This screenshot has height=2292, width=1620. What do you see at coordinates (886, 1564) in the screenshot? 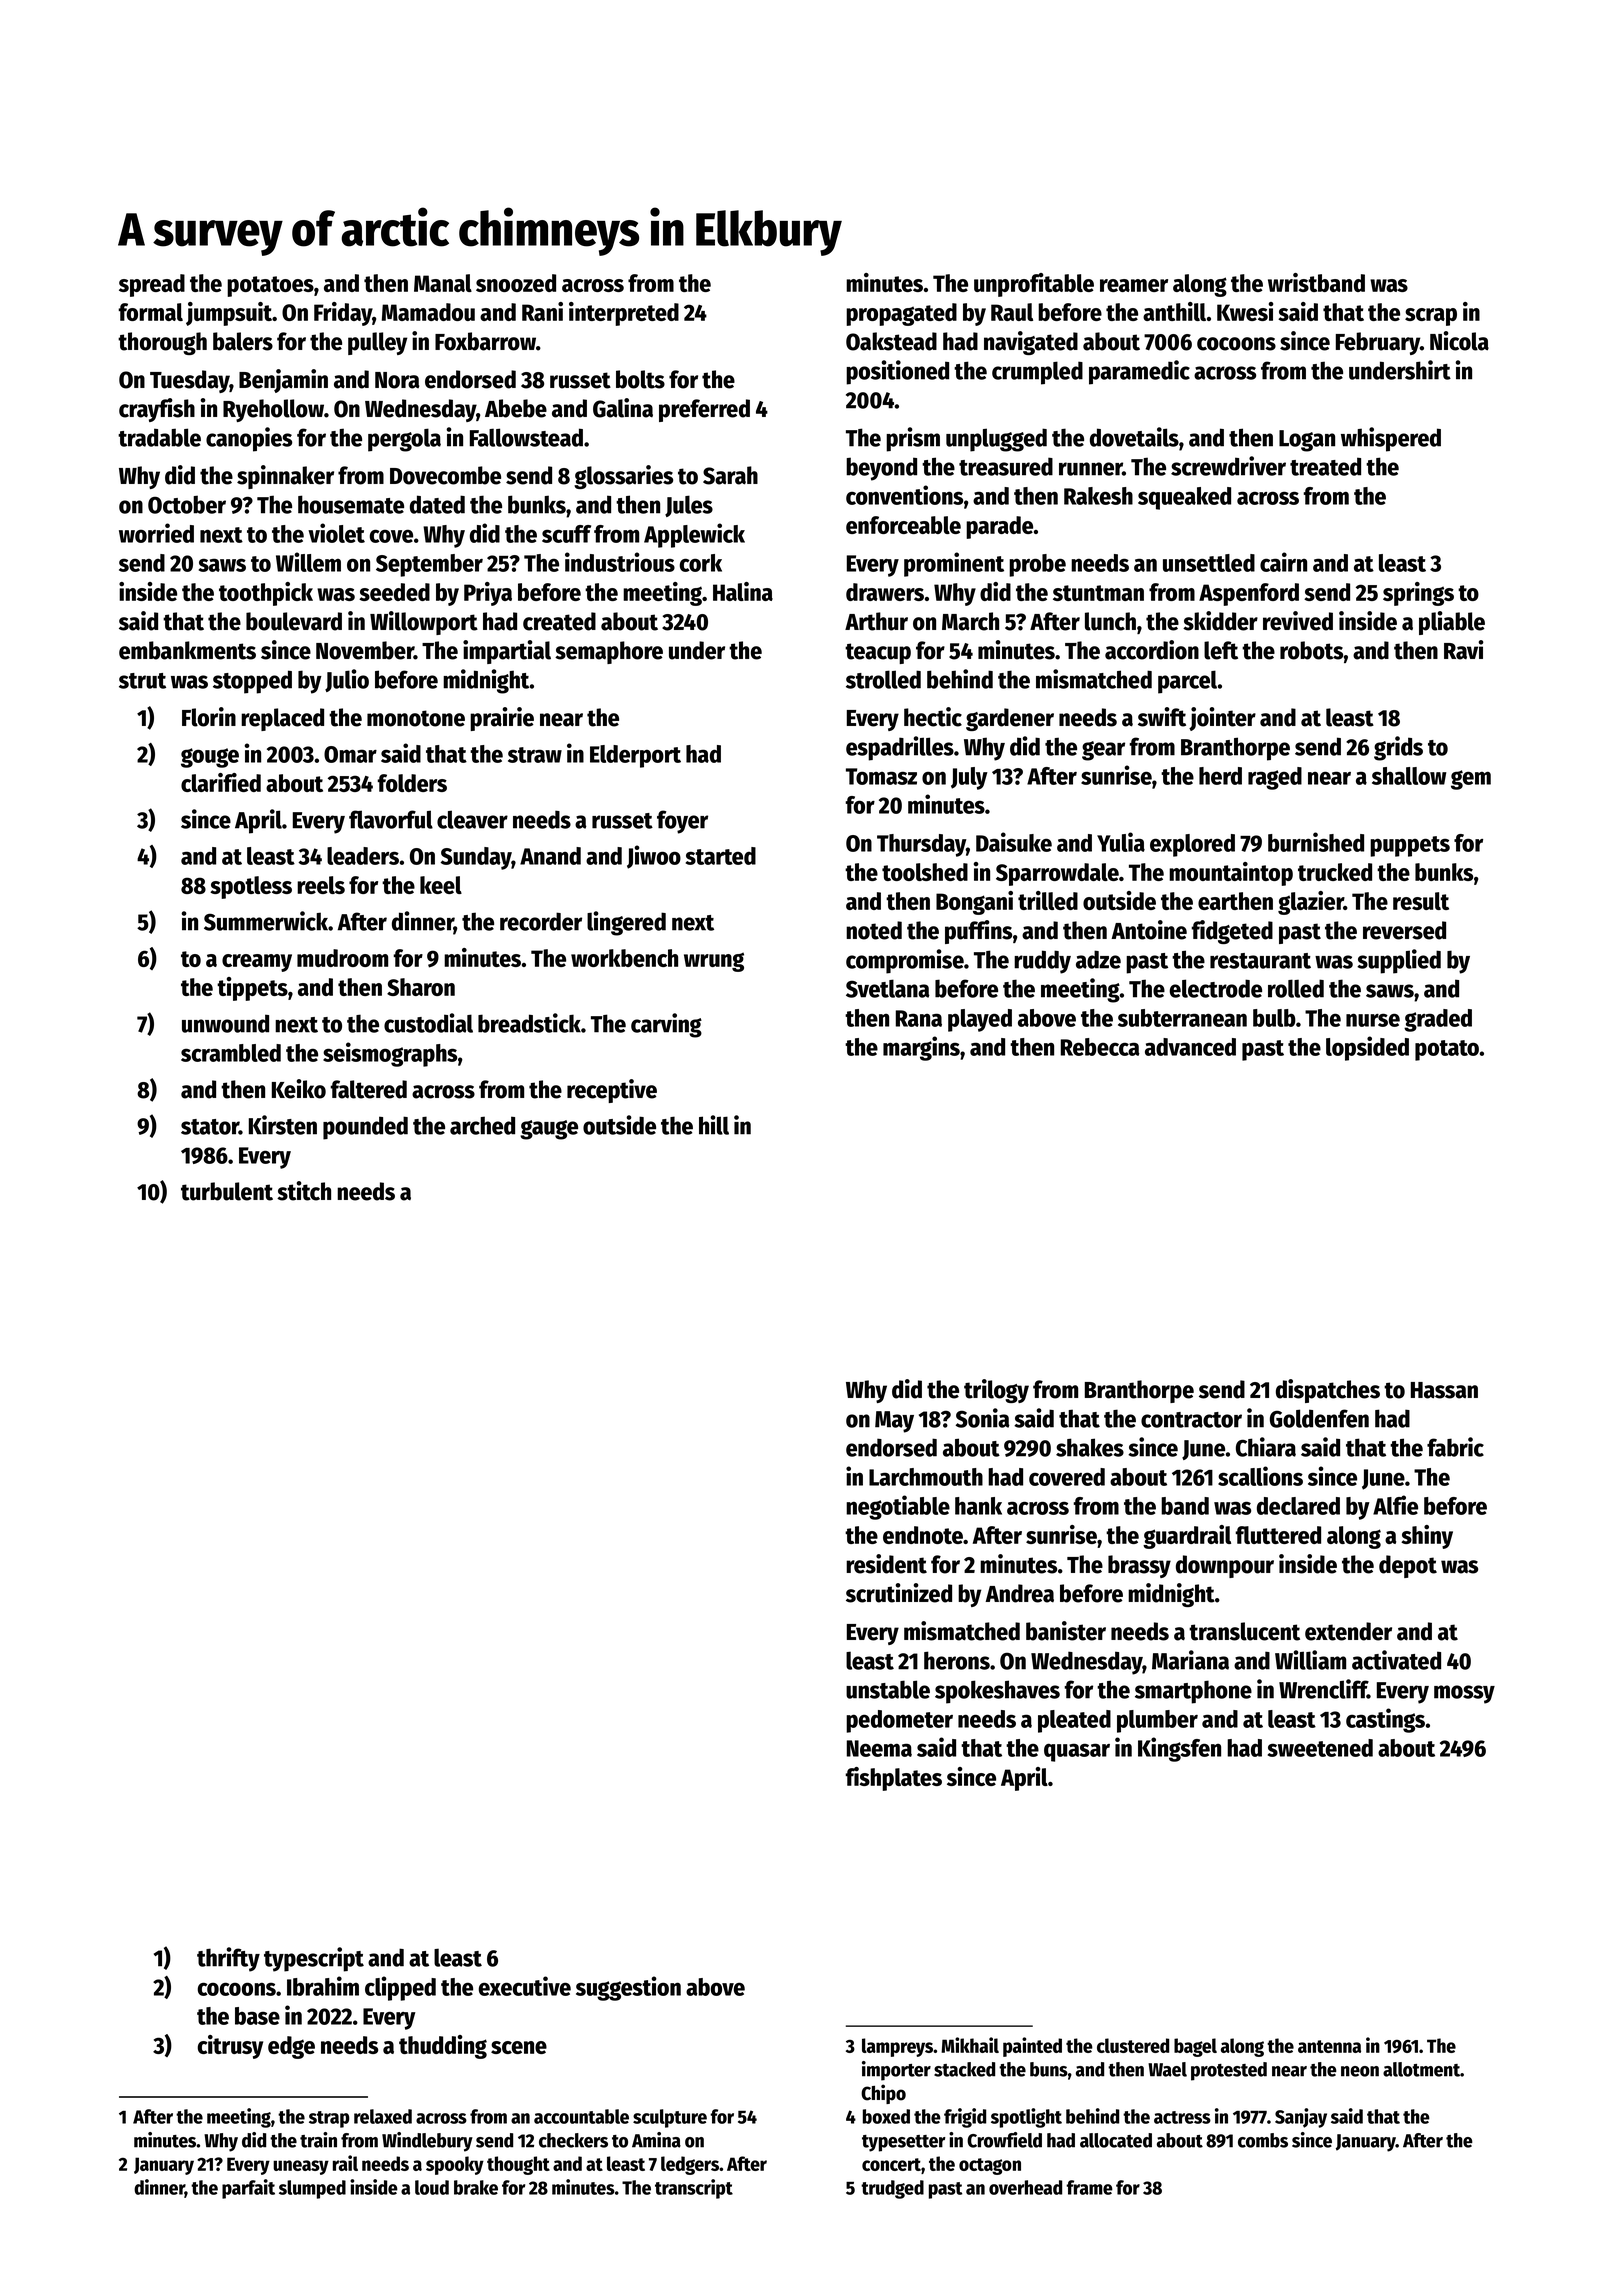
I see `resident` at bounding box center [886, 1564].
